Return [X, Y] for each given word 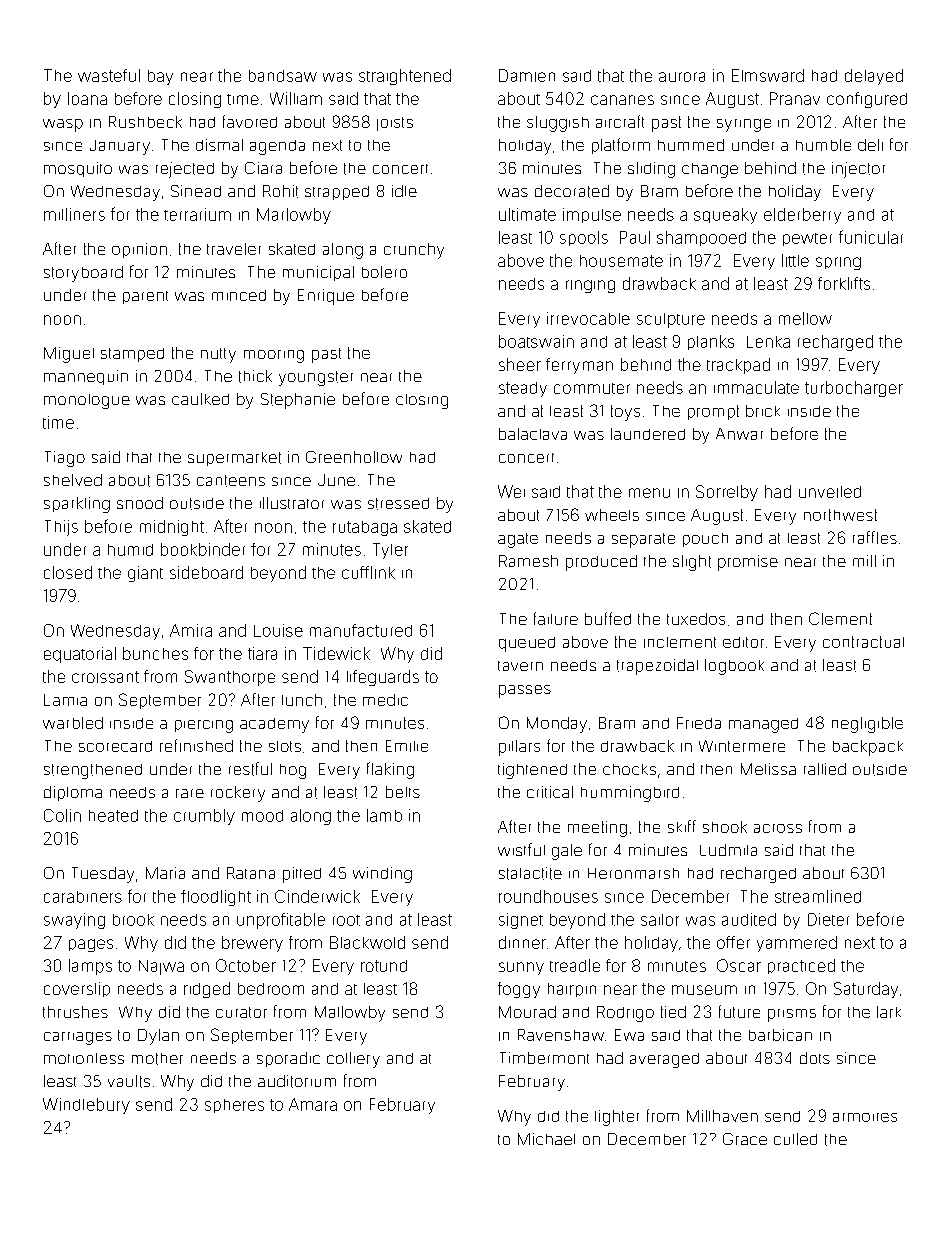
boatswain [536, 341]
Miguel [69, 355]
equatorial [80, 655]
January [120, 147]
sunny [521, 968]
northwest [840, 515]
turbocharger [854, 389]
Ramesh [528, 561]
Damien [527, 75]
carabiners [83, 897]
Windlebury [86, 1106]
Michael [546, 1139]
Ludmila [728, 850]
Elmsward [768, 75]
